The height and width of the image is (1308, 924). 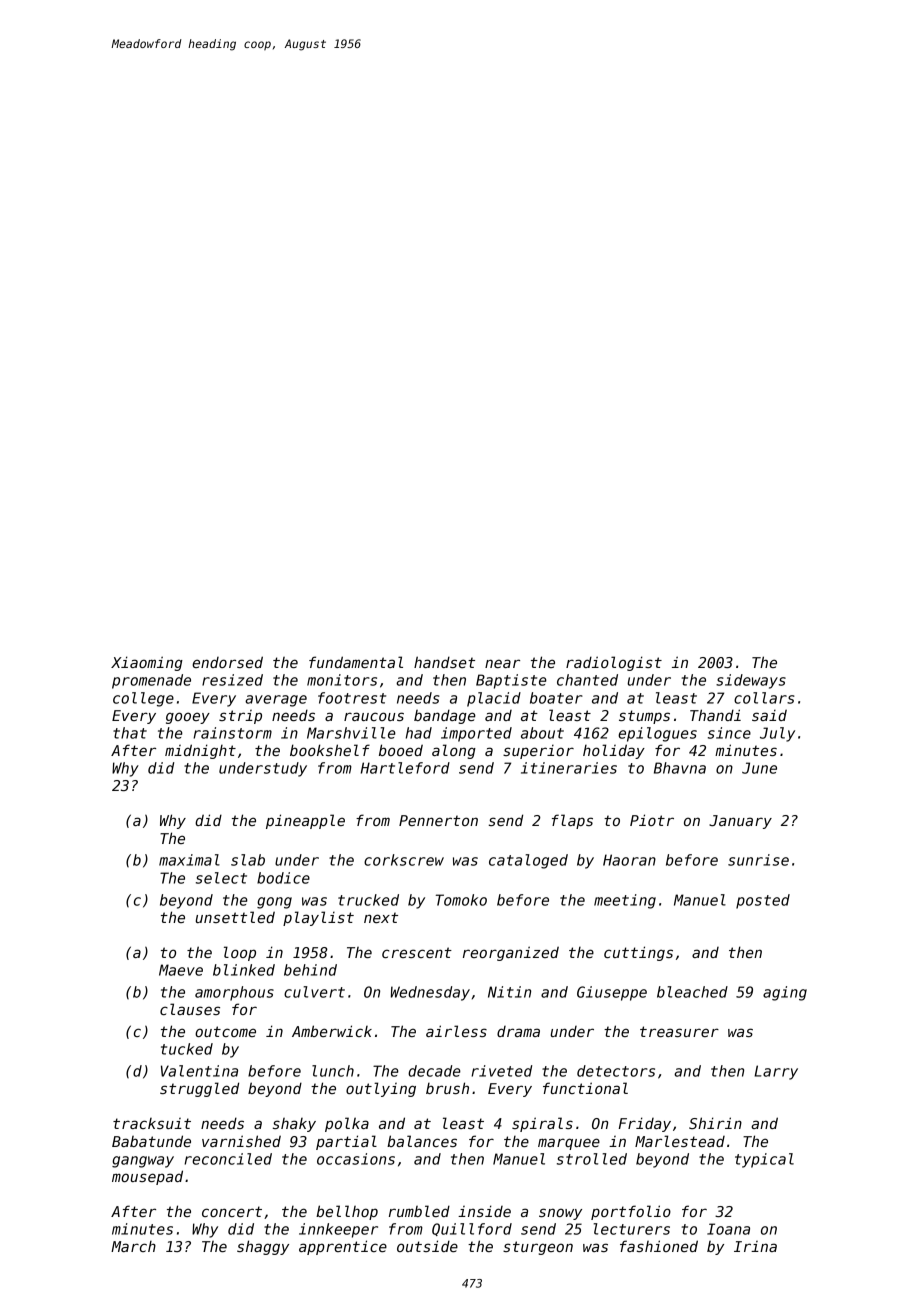 I want to click on endorsed, so click(x=227, y=662).
